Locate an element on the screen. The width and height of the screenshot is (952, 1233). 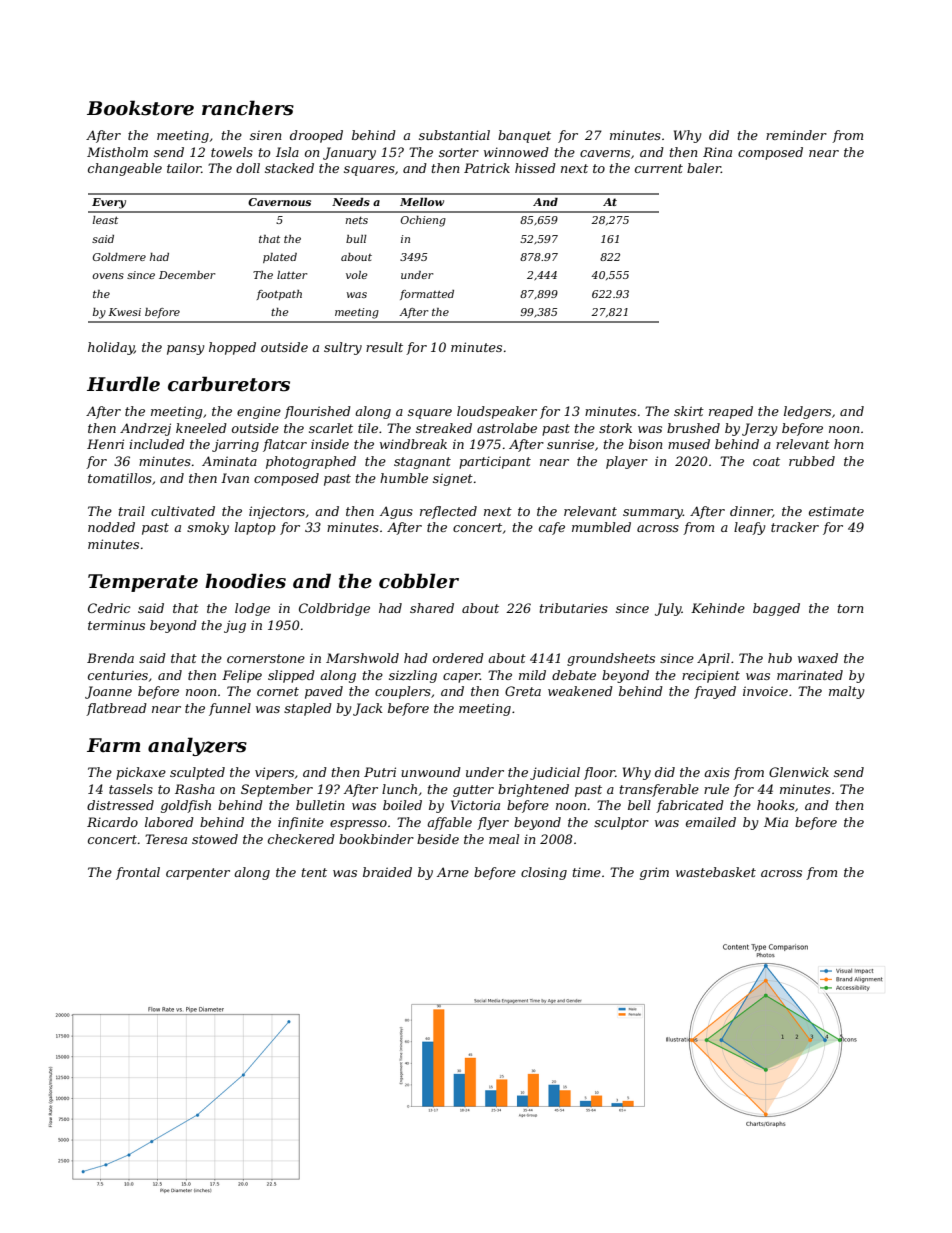
closing is located at coordinates (544, 873).
